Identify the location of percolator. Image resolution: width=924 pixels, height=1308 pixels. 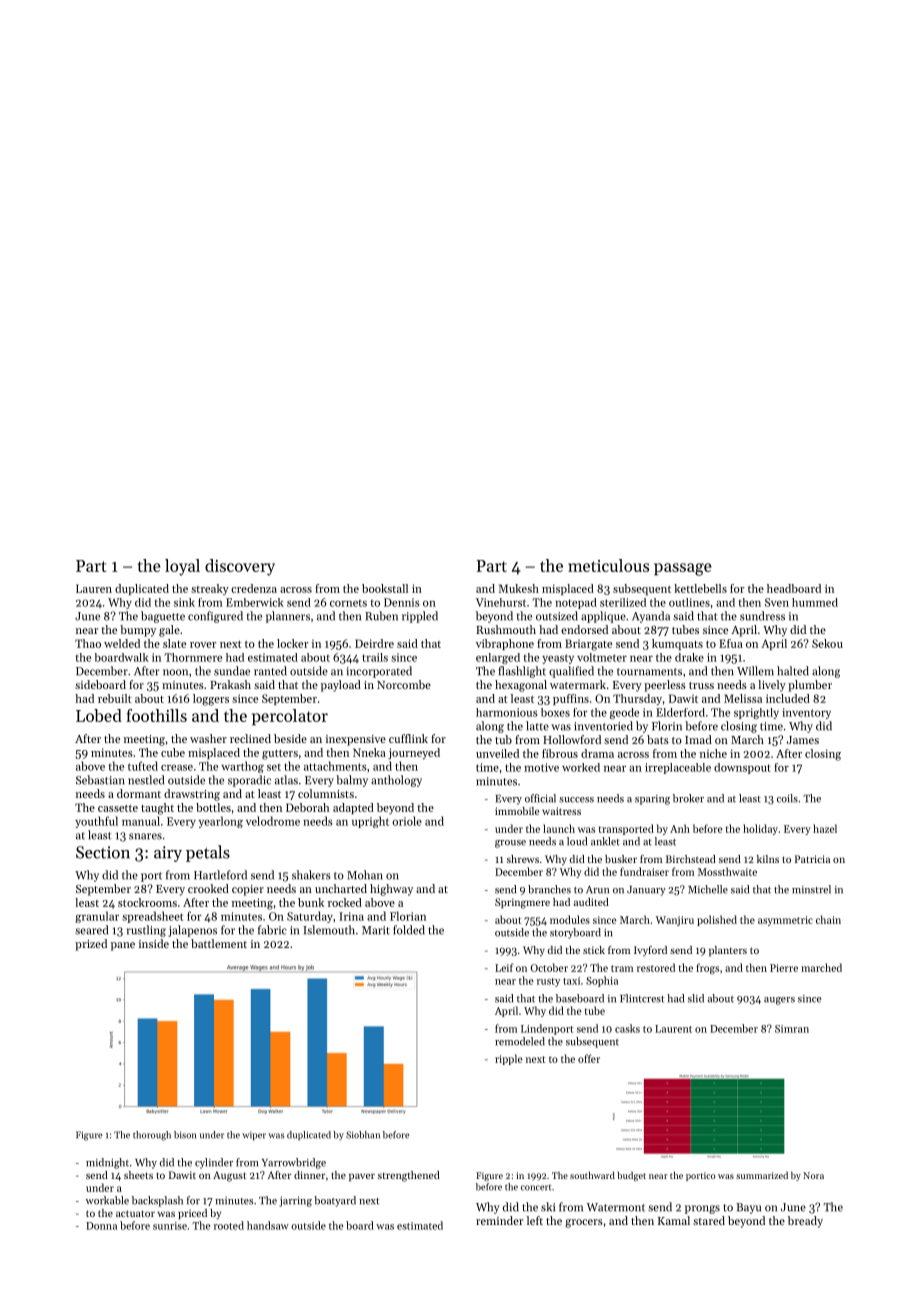
(290, 717).
